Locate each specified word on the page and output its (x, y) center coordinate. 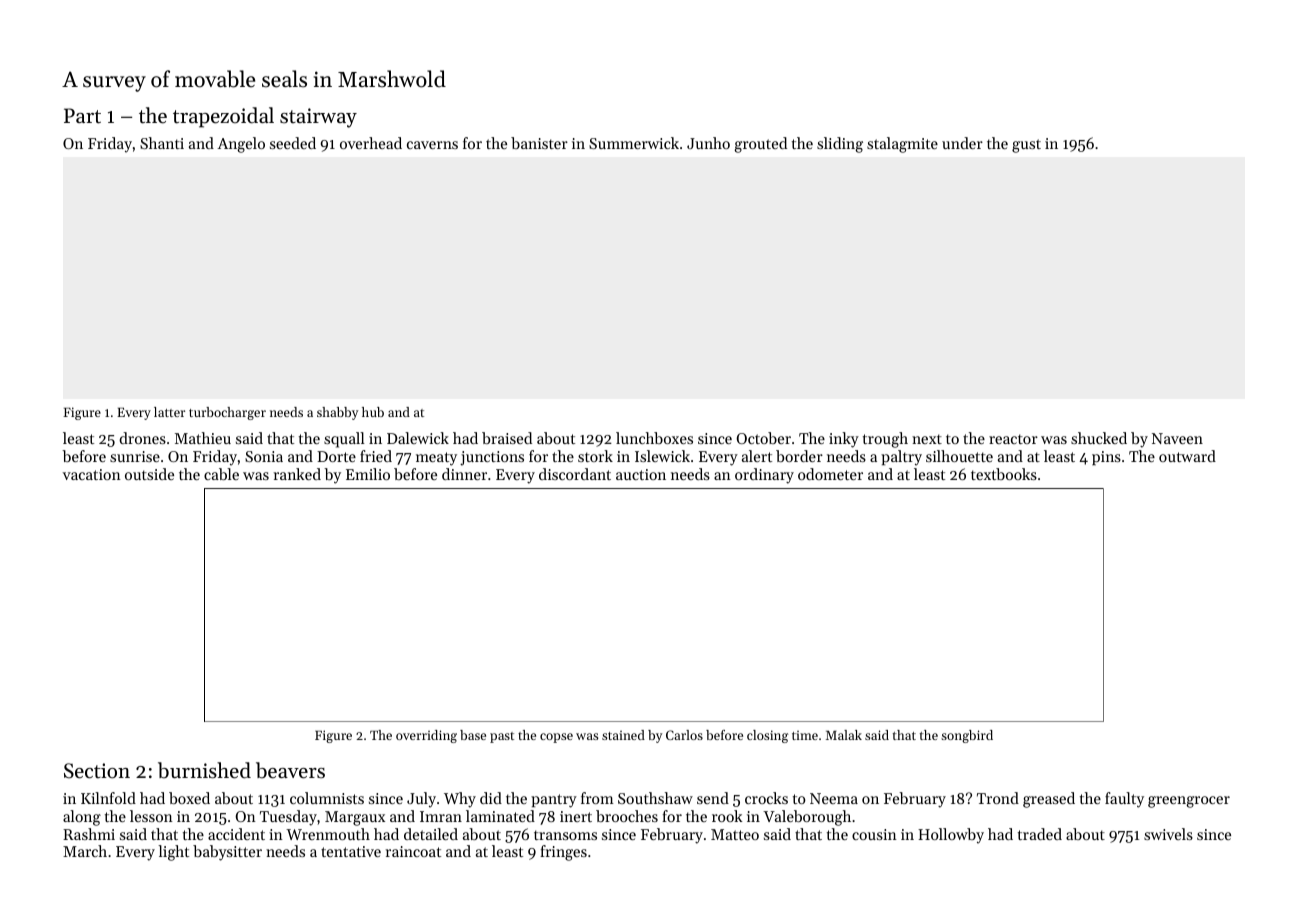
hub (373, 412)
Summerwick (634, 143)
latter (169, 412)
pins (1106, 458)
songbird (967, 736)
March (85, 851)
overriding (426, 736)
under (962, 143)
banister (539, 143)
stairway (318, 118)
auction (641, 474)
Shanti (162, 143)
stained (623, 735)
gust (1026, 146)
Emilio (368, 474)
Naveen (1177, 438)
